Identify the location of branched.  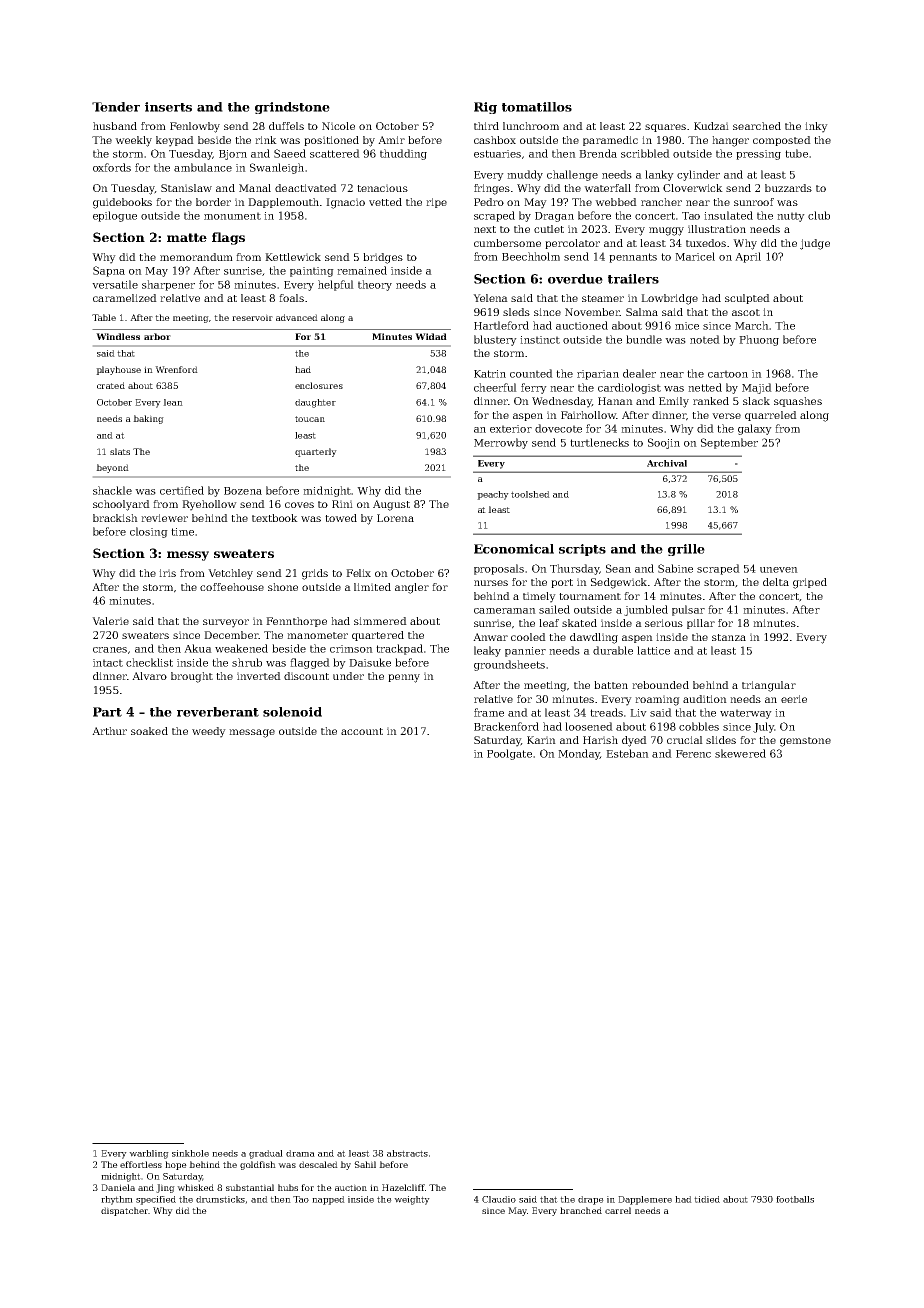
(581, 1210).
